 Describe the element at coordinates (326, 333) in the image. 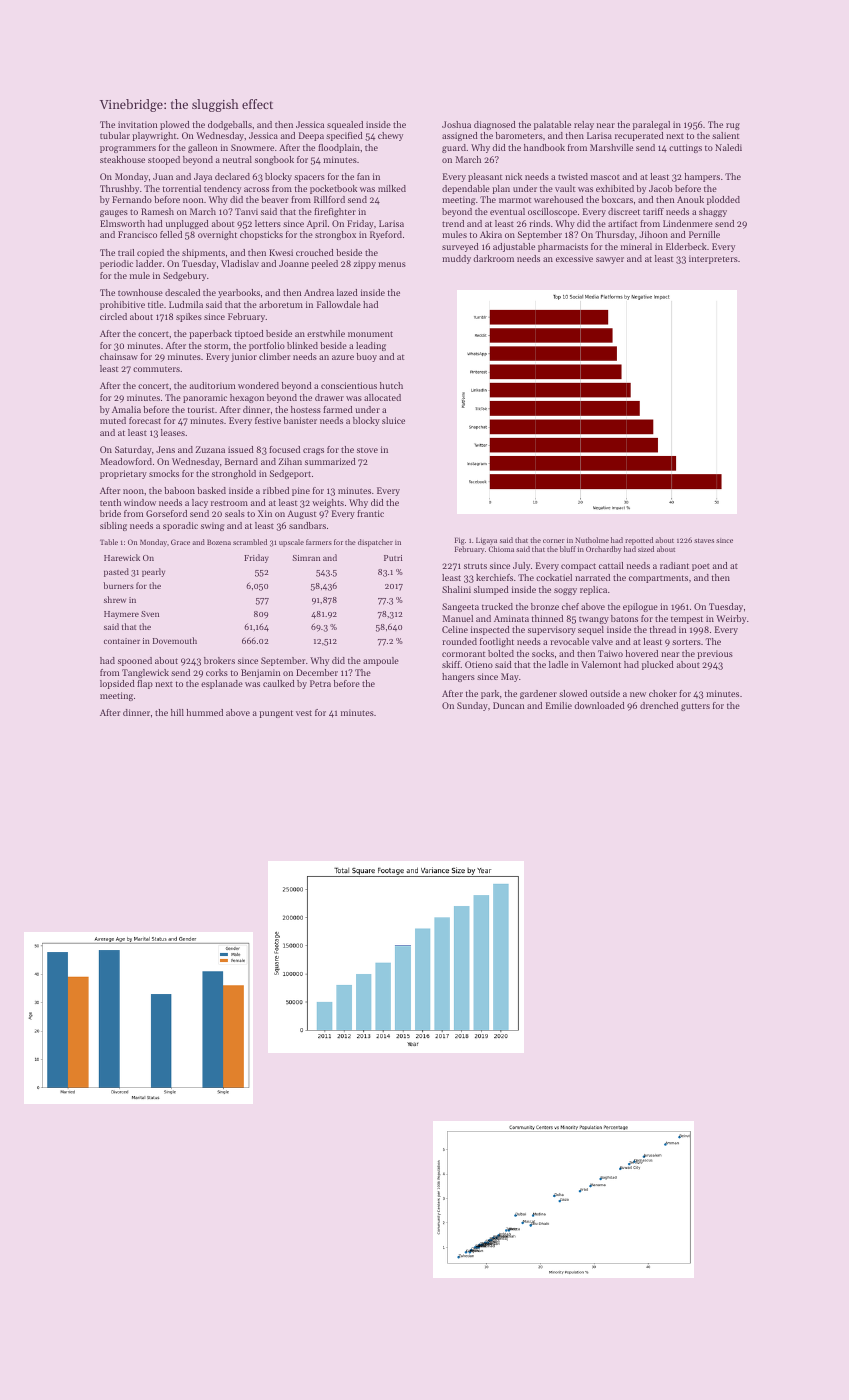

I see `erstwhile` at that location.
